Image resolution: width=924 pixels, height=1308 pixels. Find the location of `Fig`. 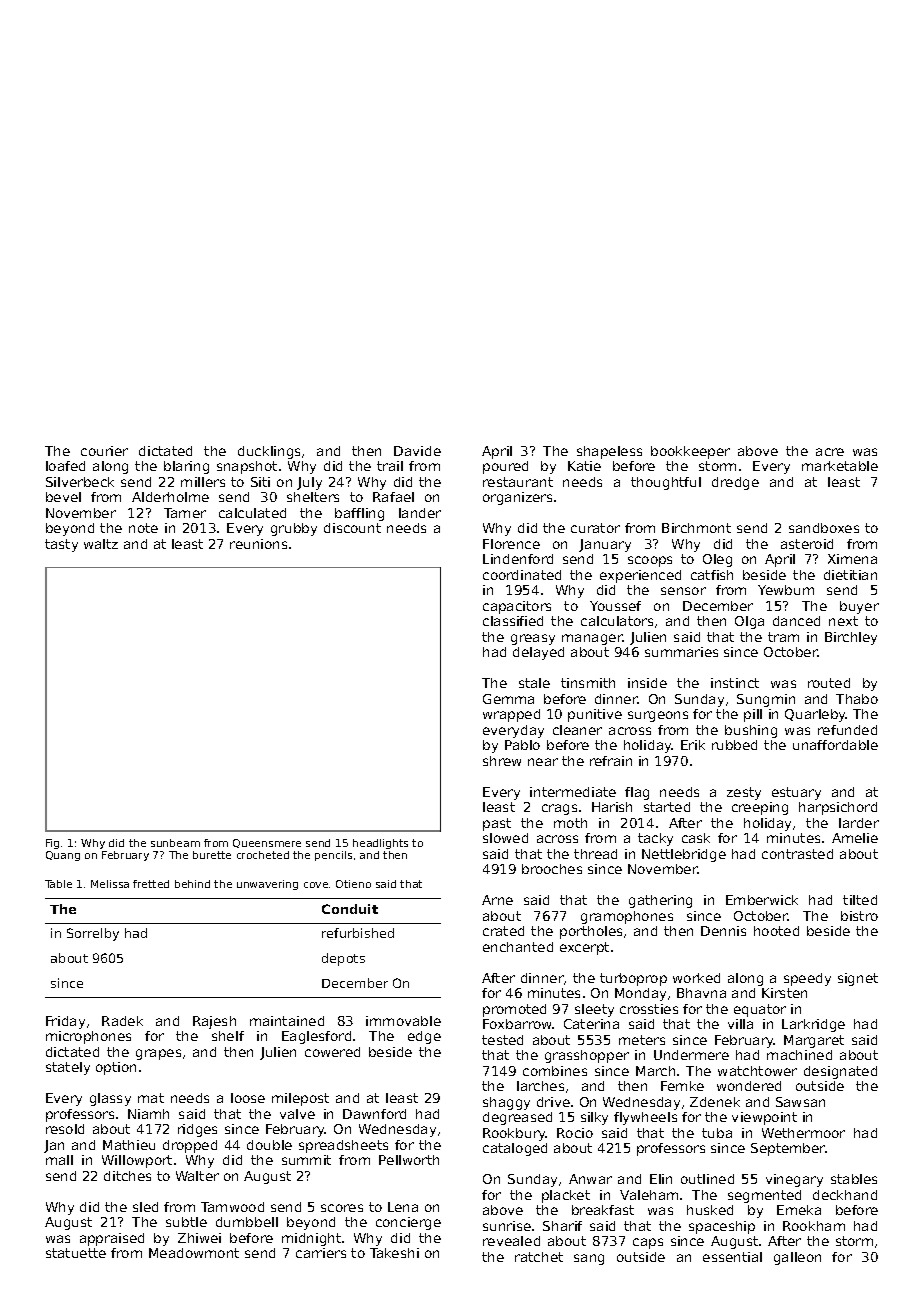

Fig is located at coordinates (52, 844).
